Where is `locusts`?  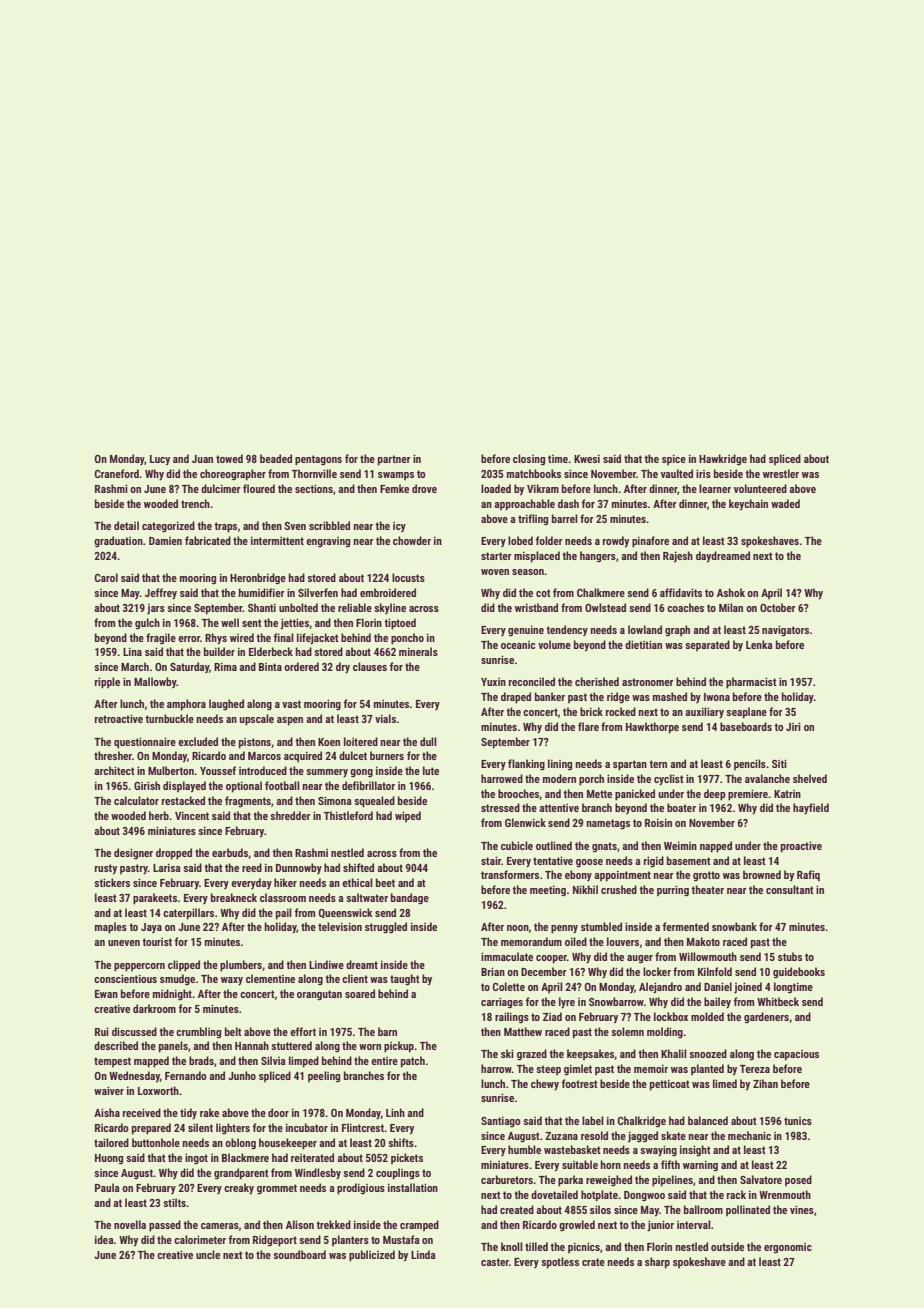 locusts is located at coordinates (408, 577).
